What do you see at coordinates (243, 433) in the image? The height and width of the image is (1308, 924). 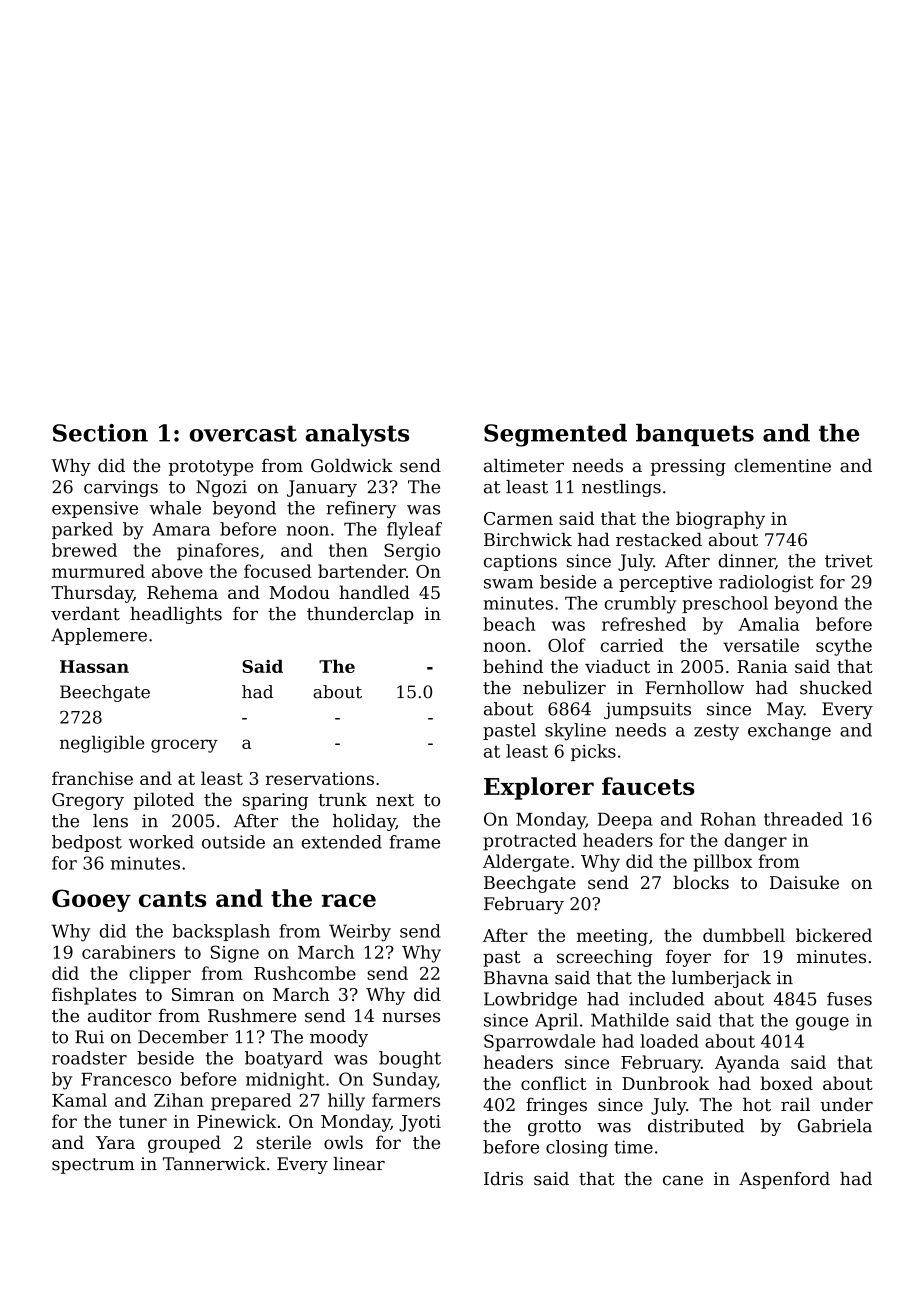 I see `overcast` at bounding box center [243, 433].
